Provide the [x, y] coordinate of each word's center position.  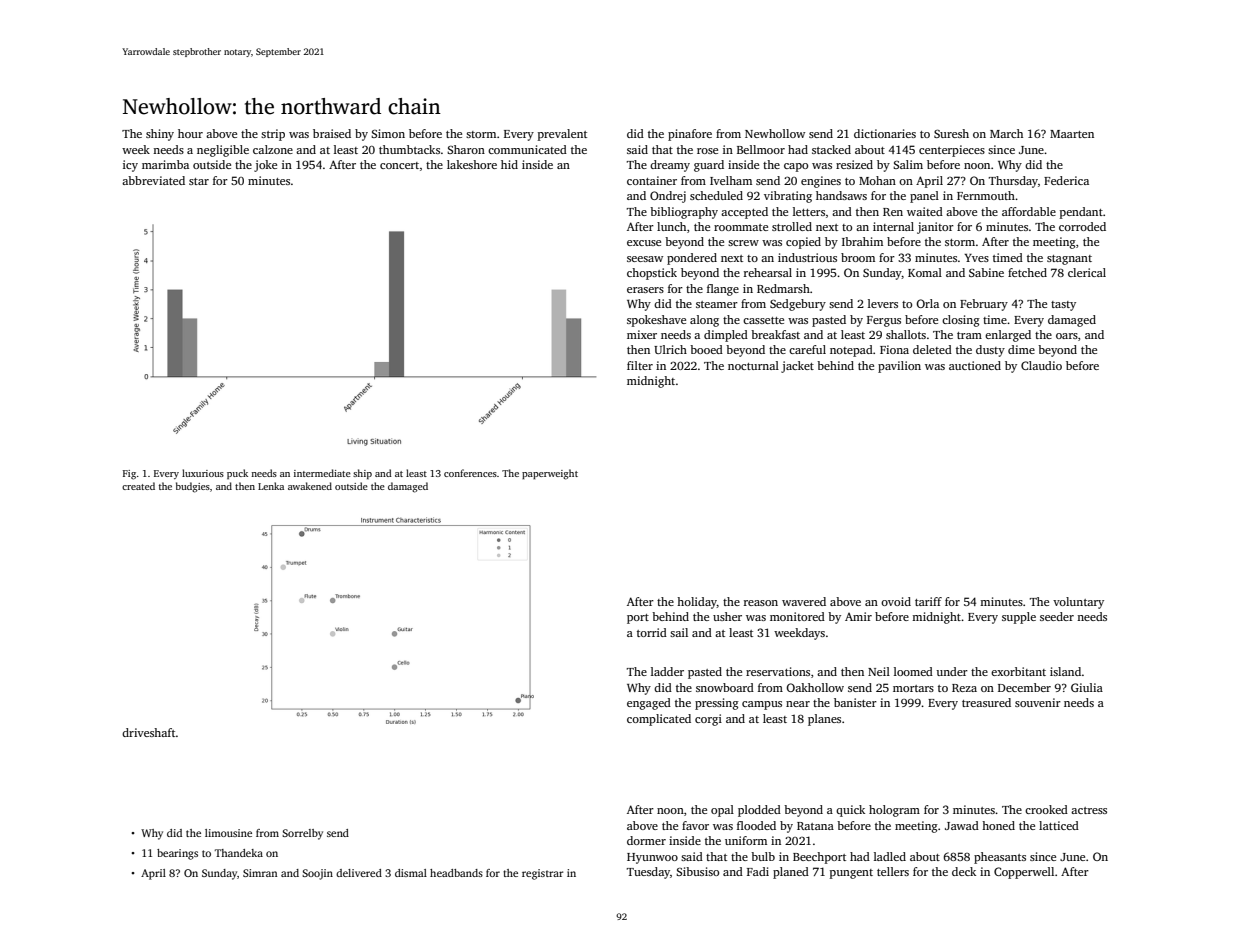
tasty [1063, 306]
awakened [310, 486]
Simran [260, 873]
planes [824, 720]
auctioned [975, 365]
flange [723, 290]
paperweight [550, 474]
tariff [928, 601]
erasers [645, 290]
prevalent [562, 135]
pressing [717, 704]
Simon [388, 133]
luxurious [203, 473]
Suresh [951, 133]
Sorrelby [302, 834]
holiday [697, 603]
